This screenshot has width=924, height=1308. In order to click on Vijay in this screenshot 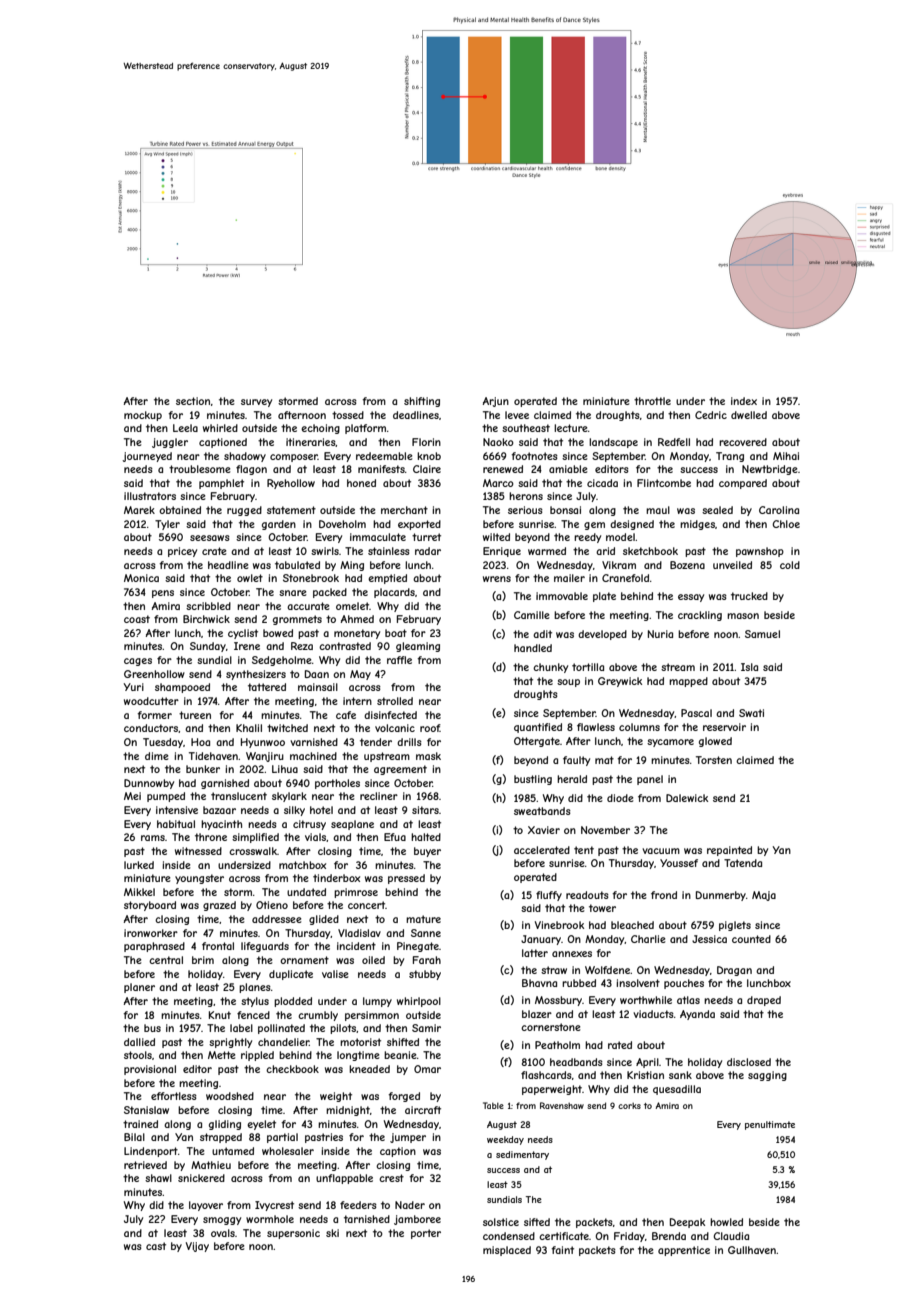, I will do `click(197, 1247)`.
